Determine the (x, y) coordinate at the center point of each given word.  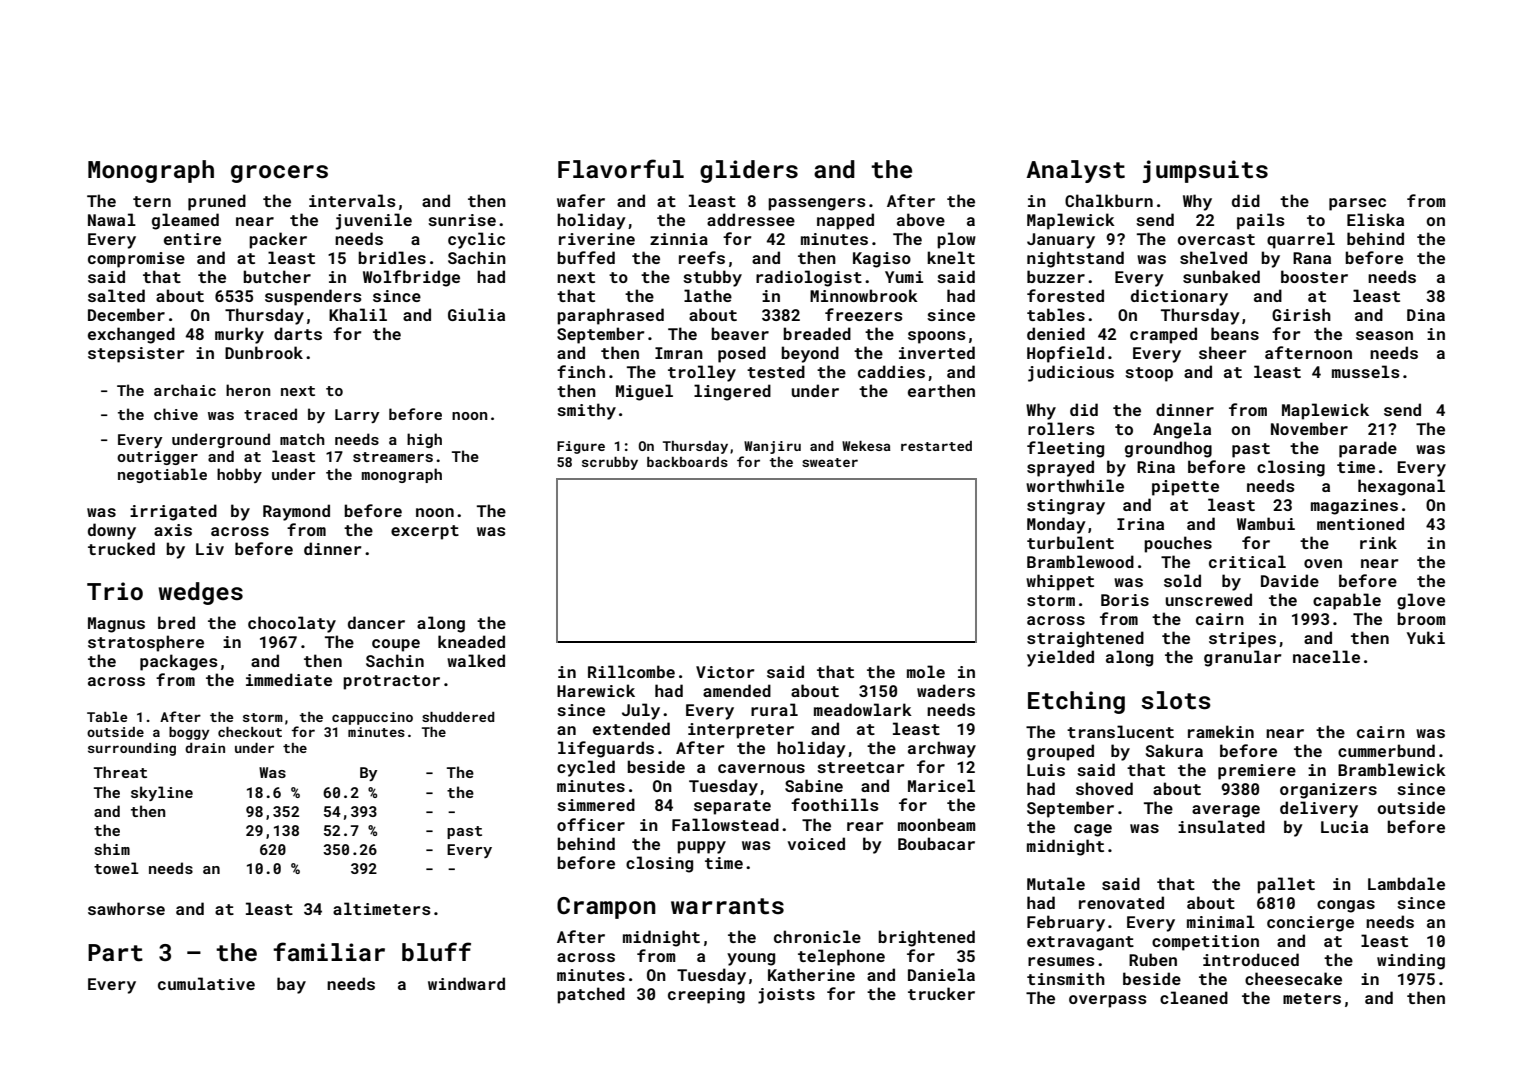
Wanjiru (772, 447)
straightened (1085, 639)
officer (591, 824)
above (921, 219)
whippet (1060, 582)
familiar (329, 951)
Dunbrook (264, 352)
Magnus (116, 625)
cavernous (761, 768)
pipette (1185, 488)
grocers (279, 174)
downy (112, 531)
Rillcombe (631, 671)
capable (1347, 601)
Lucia (1344, 827)
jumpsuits (1205, 171)
